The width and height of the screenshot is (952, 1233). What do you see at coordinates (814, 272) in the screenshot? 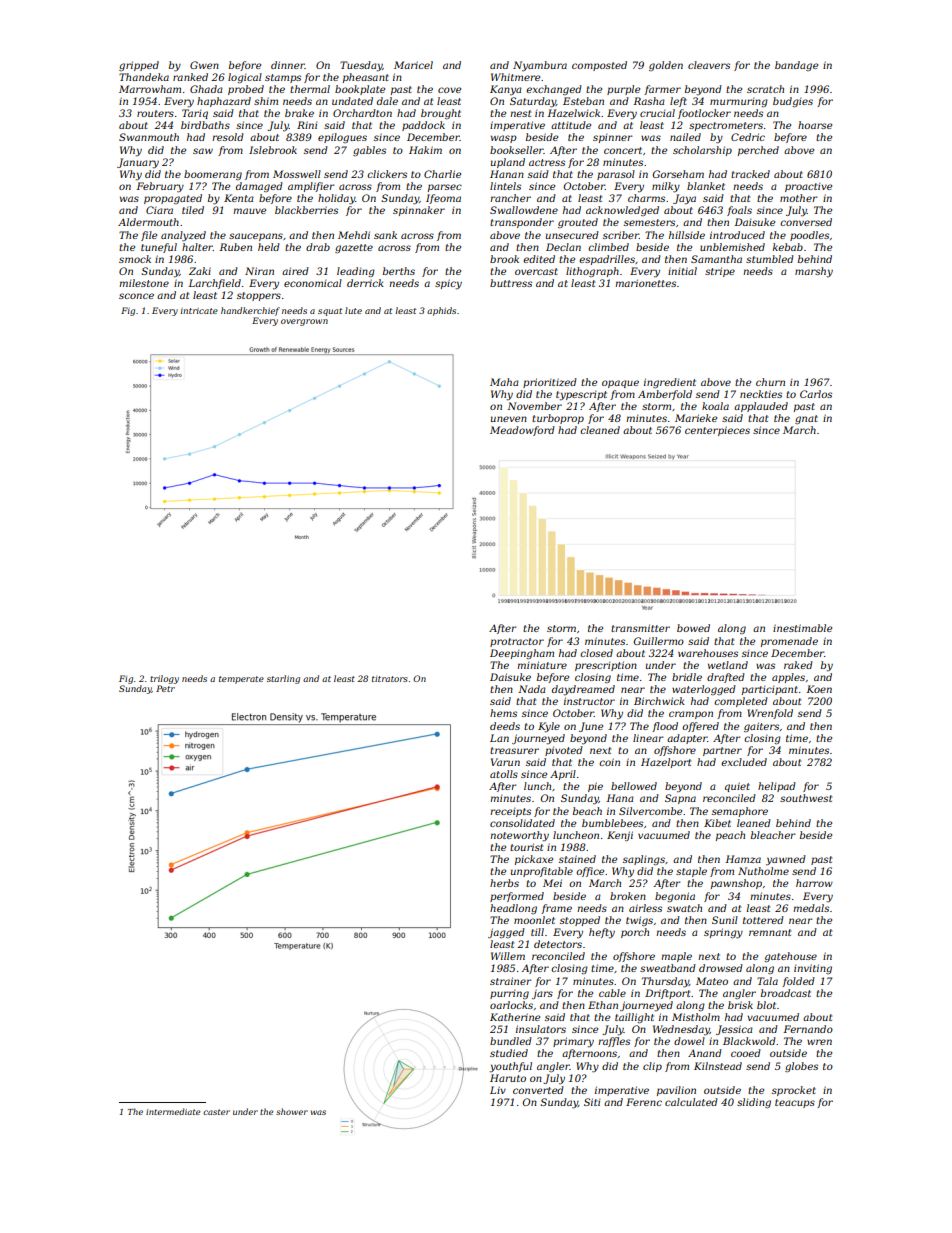
I see `marshy` at bounding box center [814, 272].
